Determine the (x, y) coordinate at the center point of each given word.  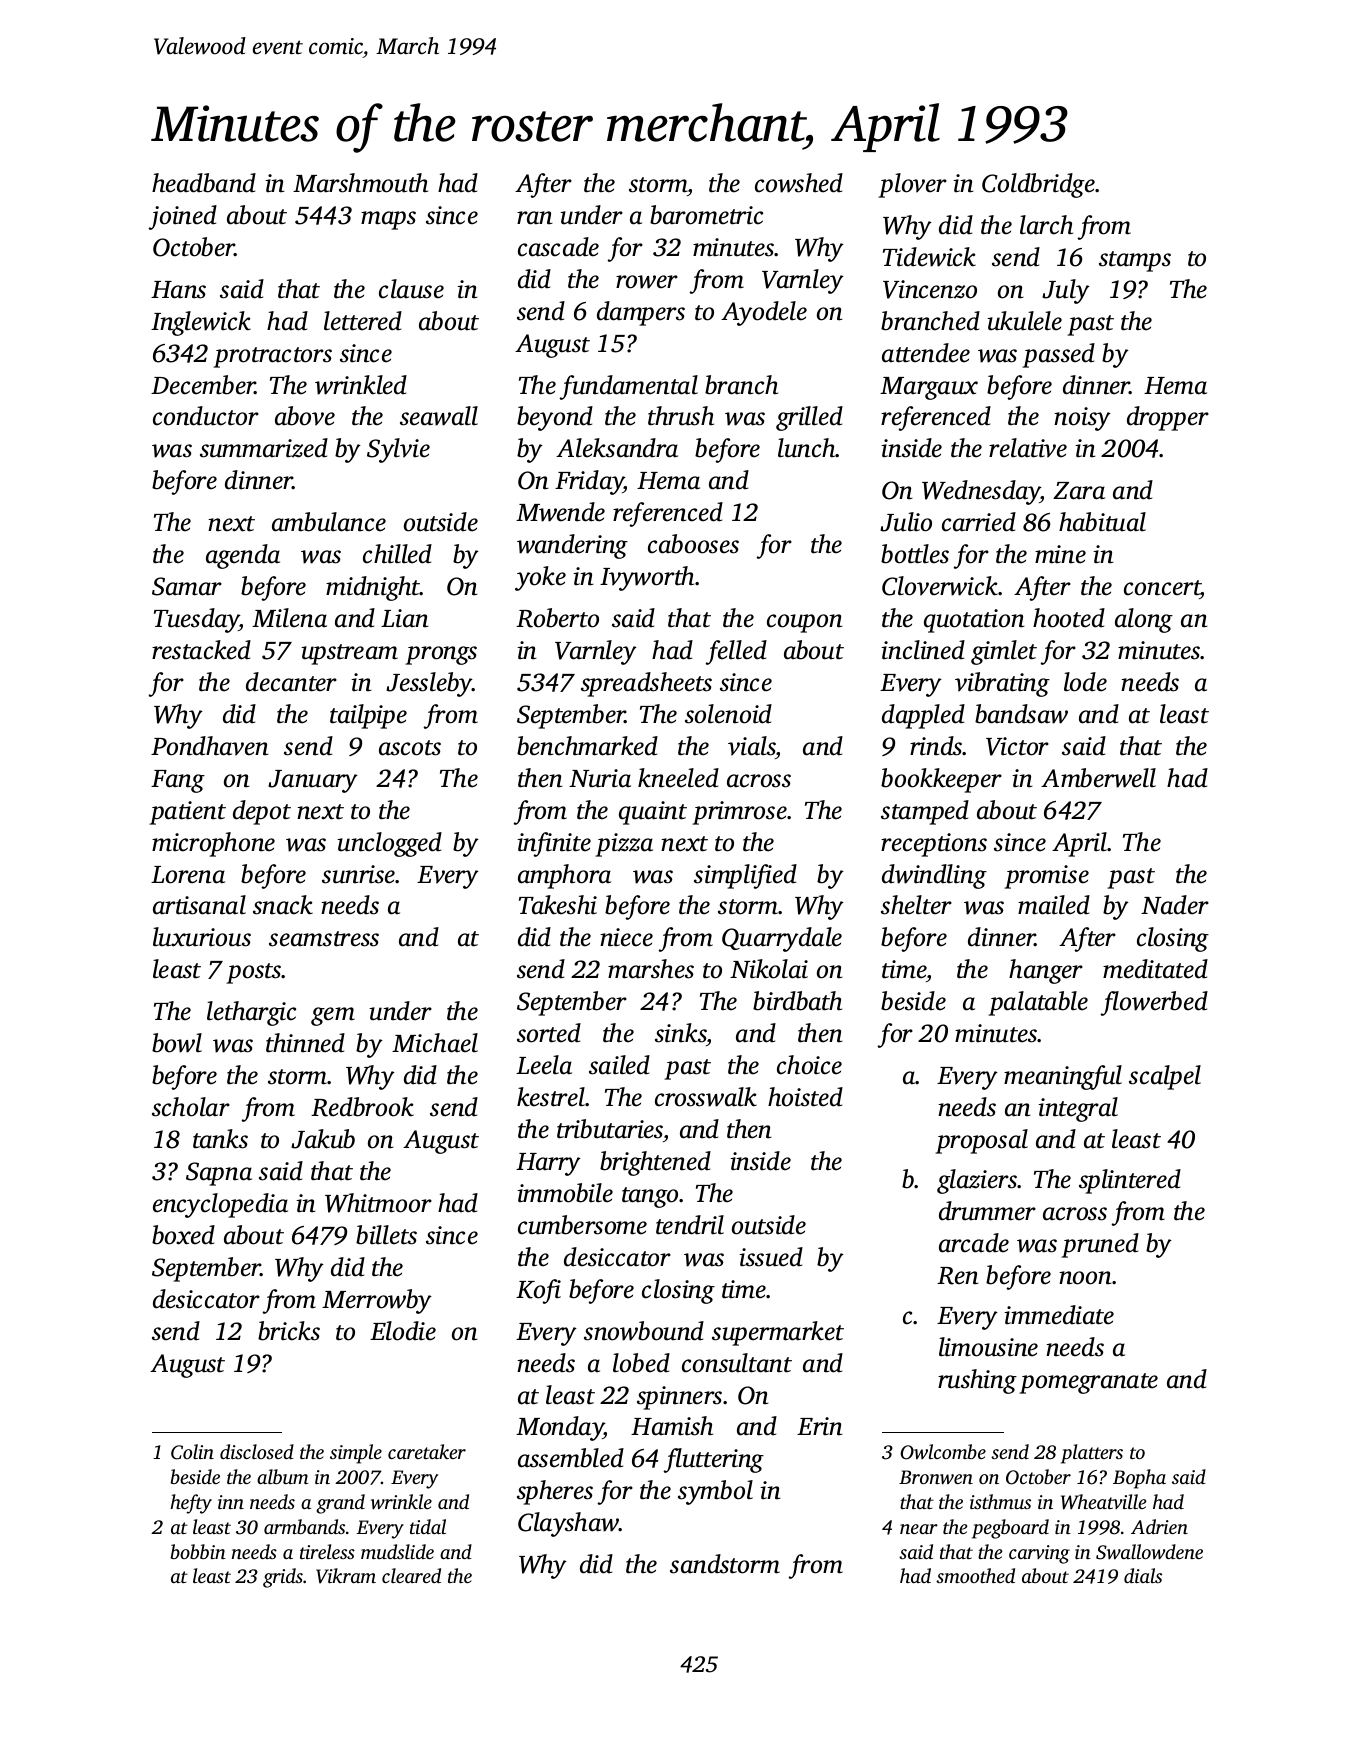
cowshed (799, 183)
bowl (177, 1043)
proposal (981, 1141)
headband (204, 183)
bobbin (198, 1551)
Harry (548, 1164)
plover (912, 185)
